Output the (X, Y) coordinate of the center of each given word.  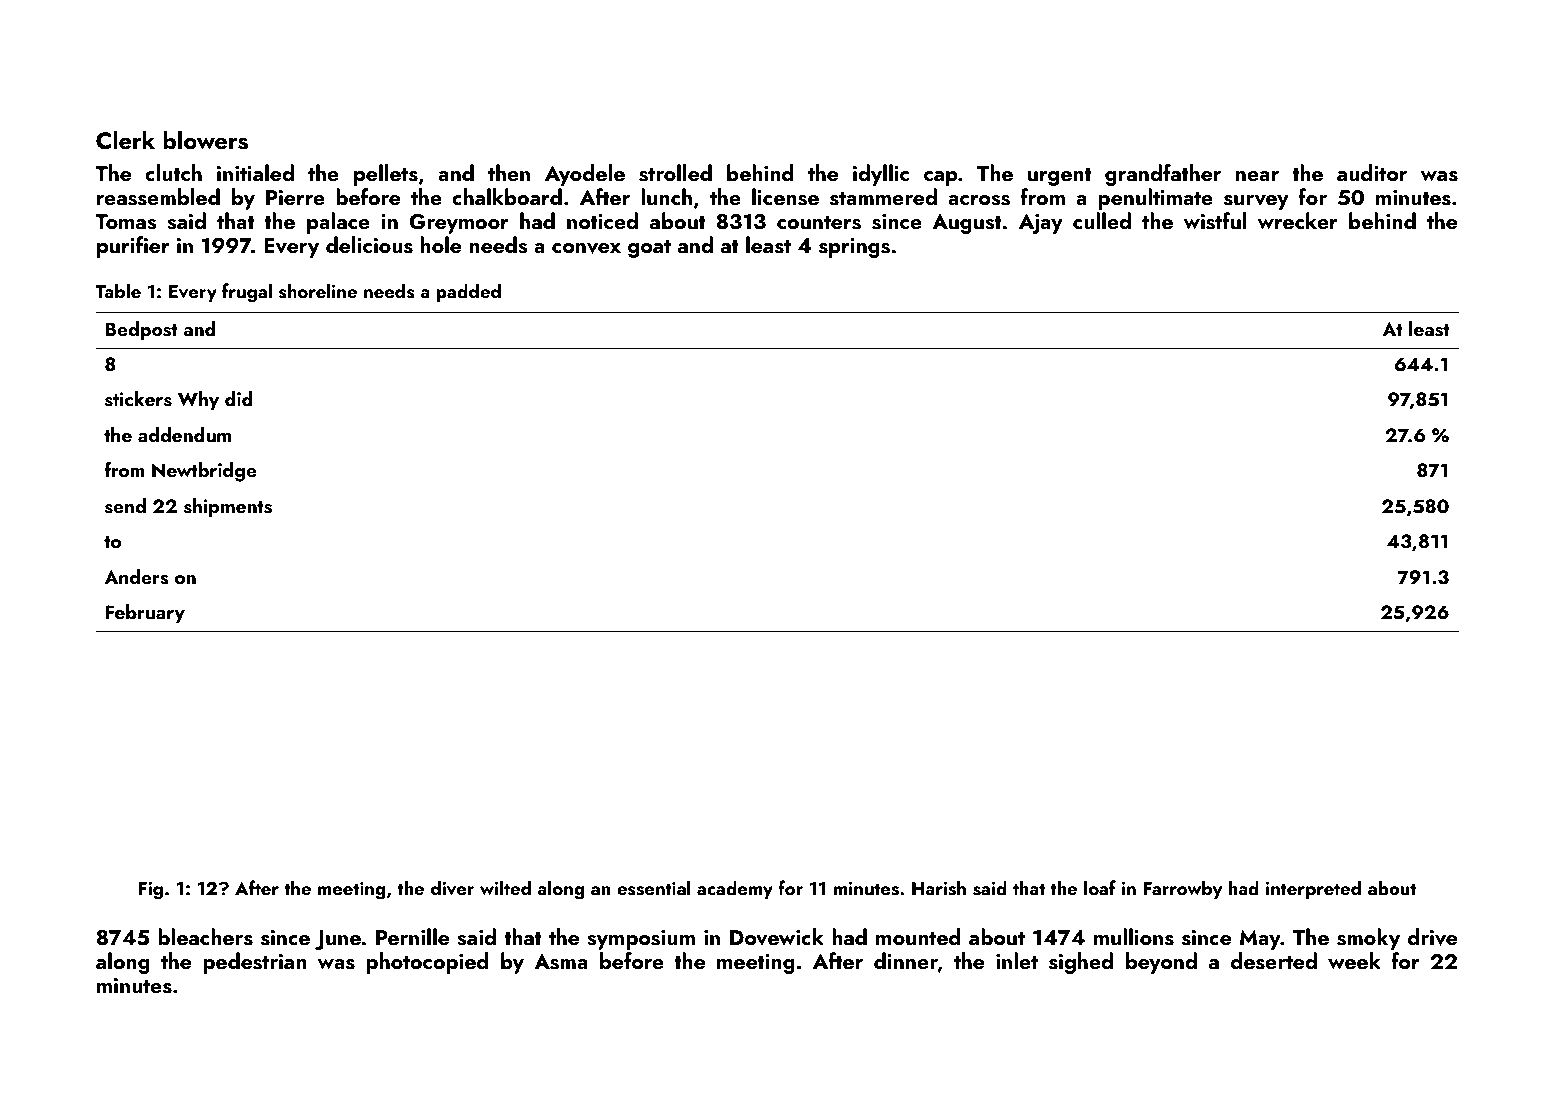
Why (198, 400)
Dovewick (777, 937)
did (239, 398)
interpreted (1313, 889)
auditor (1372, 172)
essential (654, 888)
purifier (133, 247)
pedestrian (255, 963)
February (145, 613)
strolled (675, 173)
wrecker (1297, 220)
